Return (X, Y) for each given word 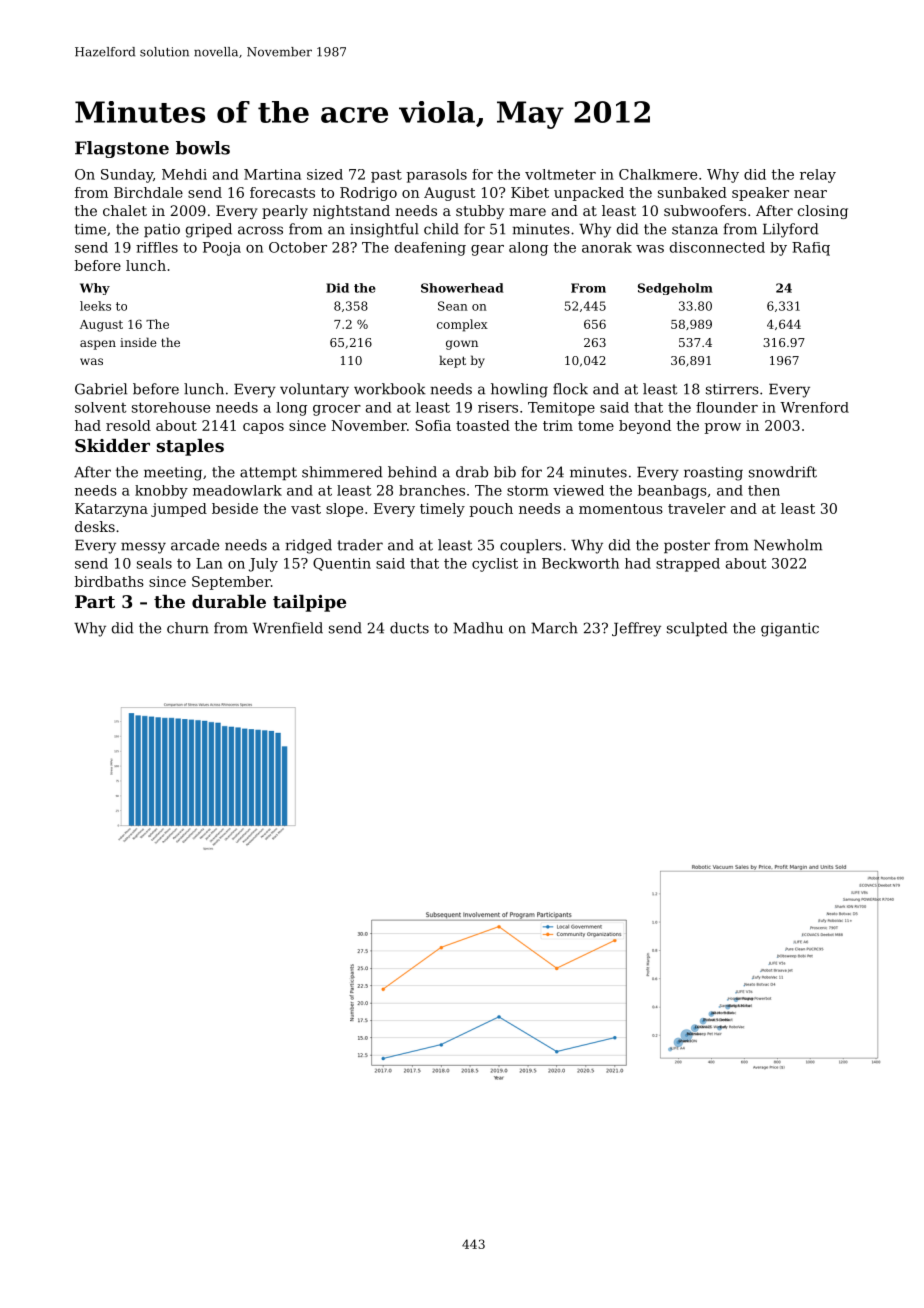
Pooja (222, 249)
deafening (430, 249)
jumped (179, 510)
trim (558, 425)
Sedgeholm (675, 289)
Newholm (788, 545)
